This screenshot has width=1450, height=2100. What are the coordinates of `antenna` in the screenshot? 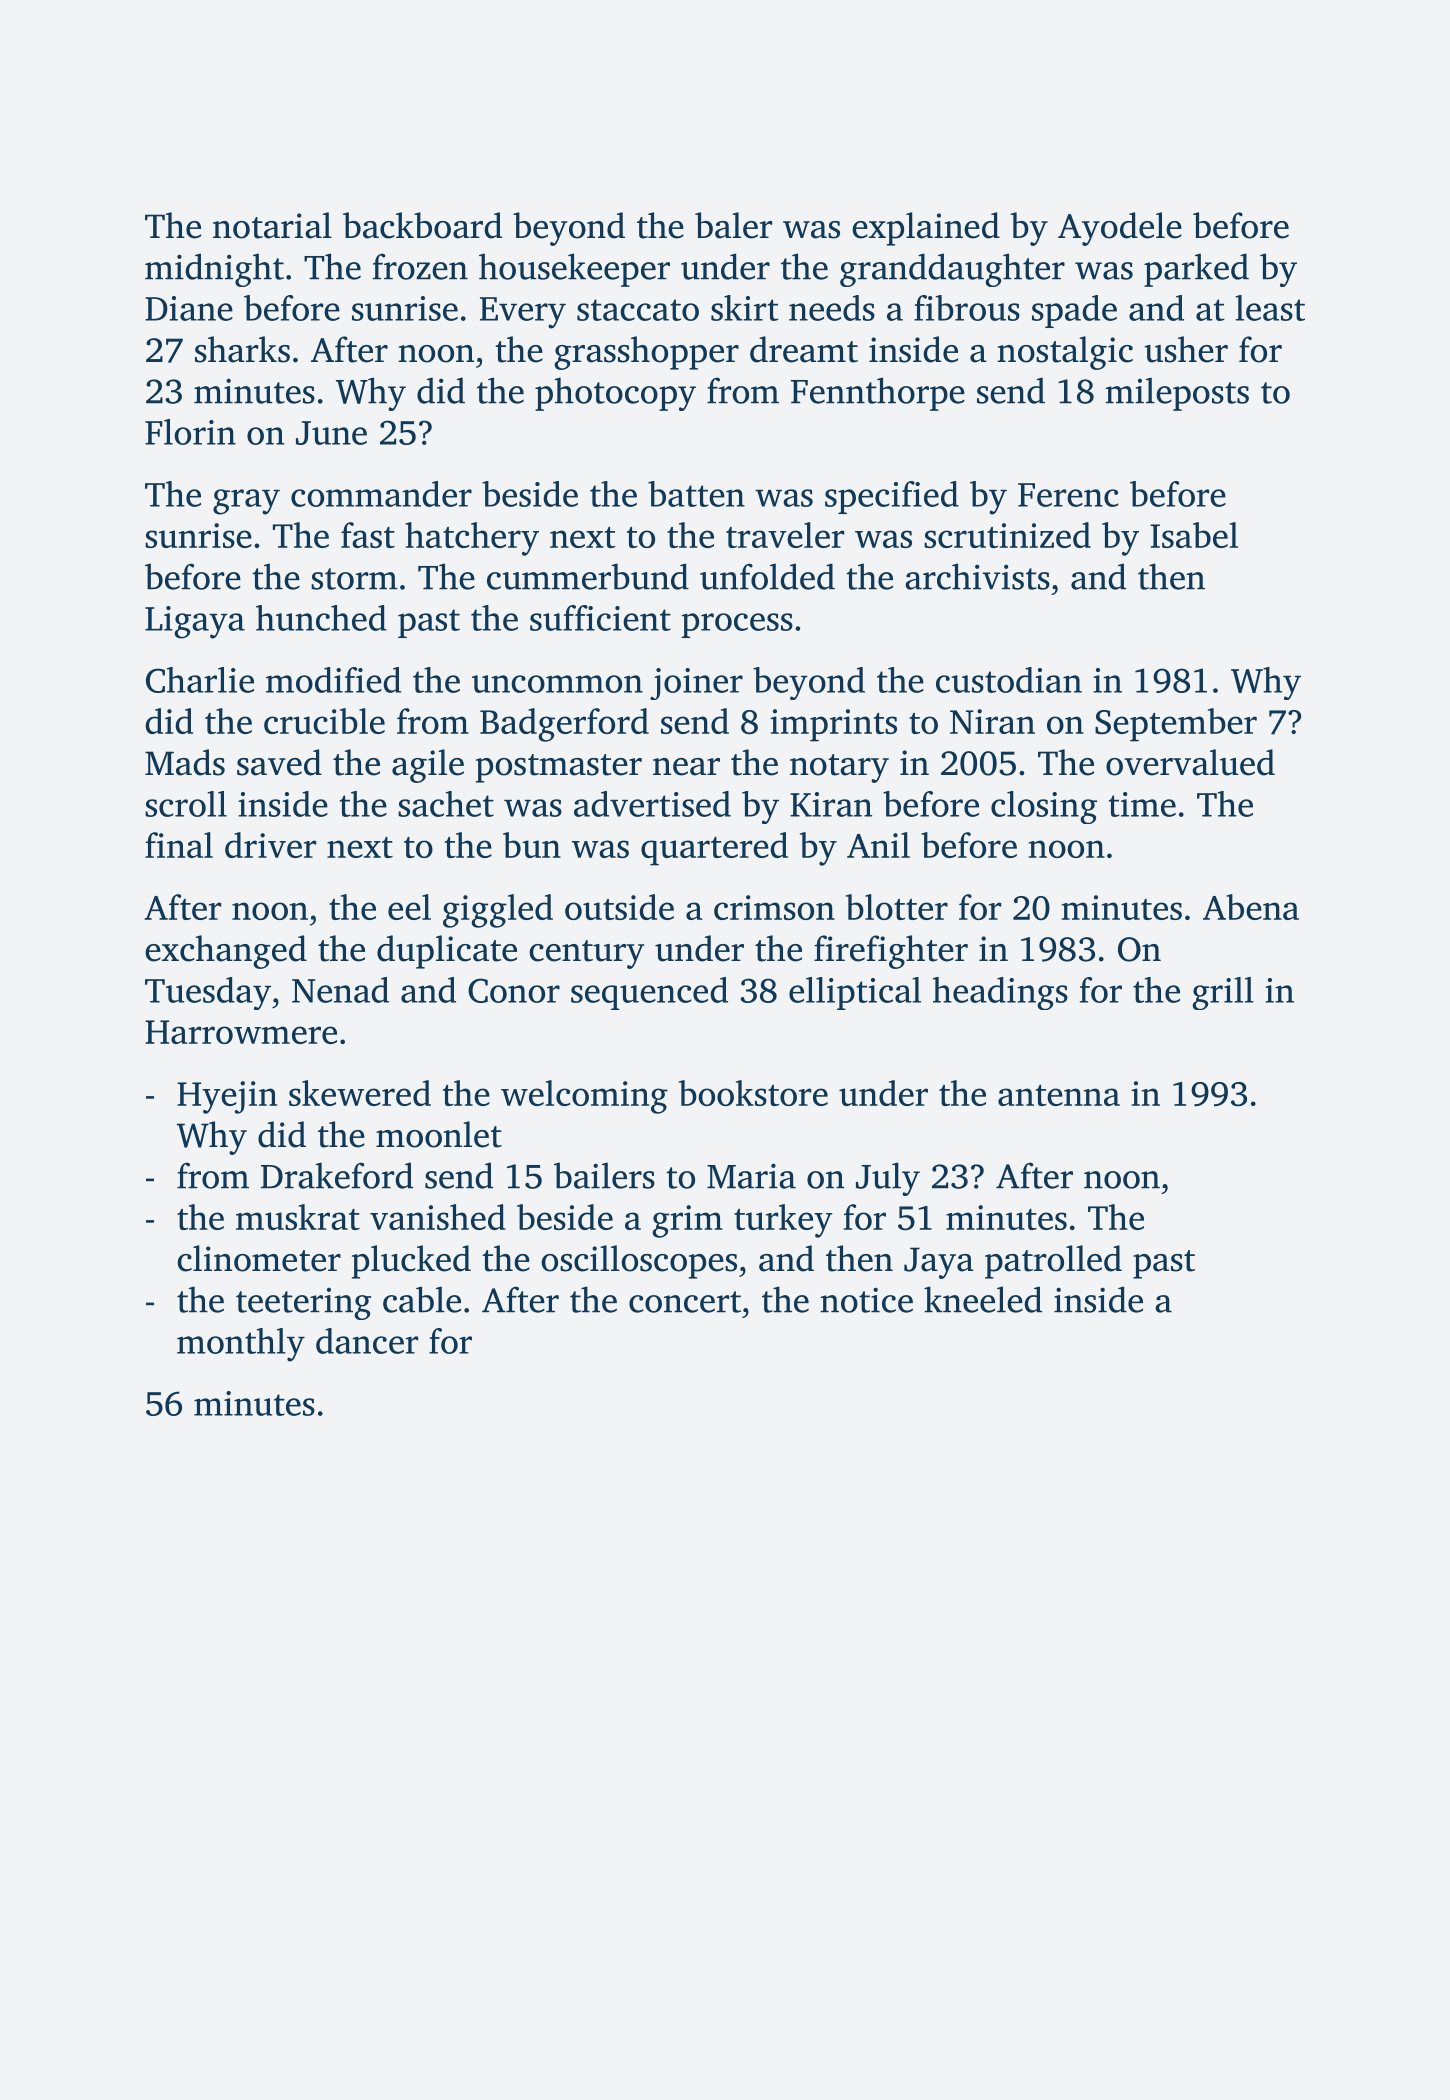 It's located at (1059, 1095).
